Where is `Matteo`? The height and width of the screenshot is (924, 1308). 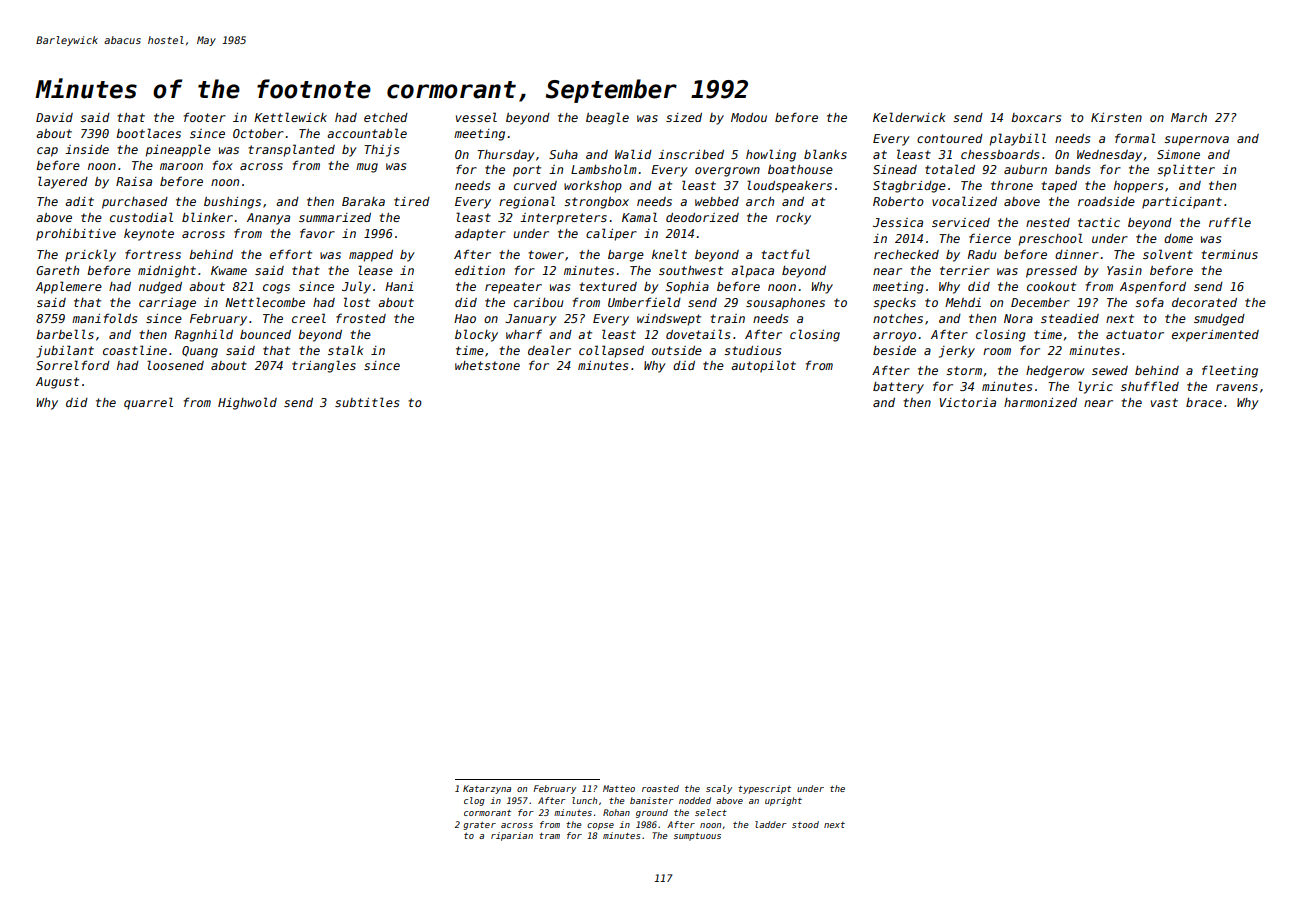 Matteo is located at coordinates (619, 788).
